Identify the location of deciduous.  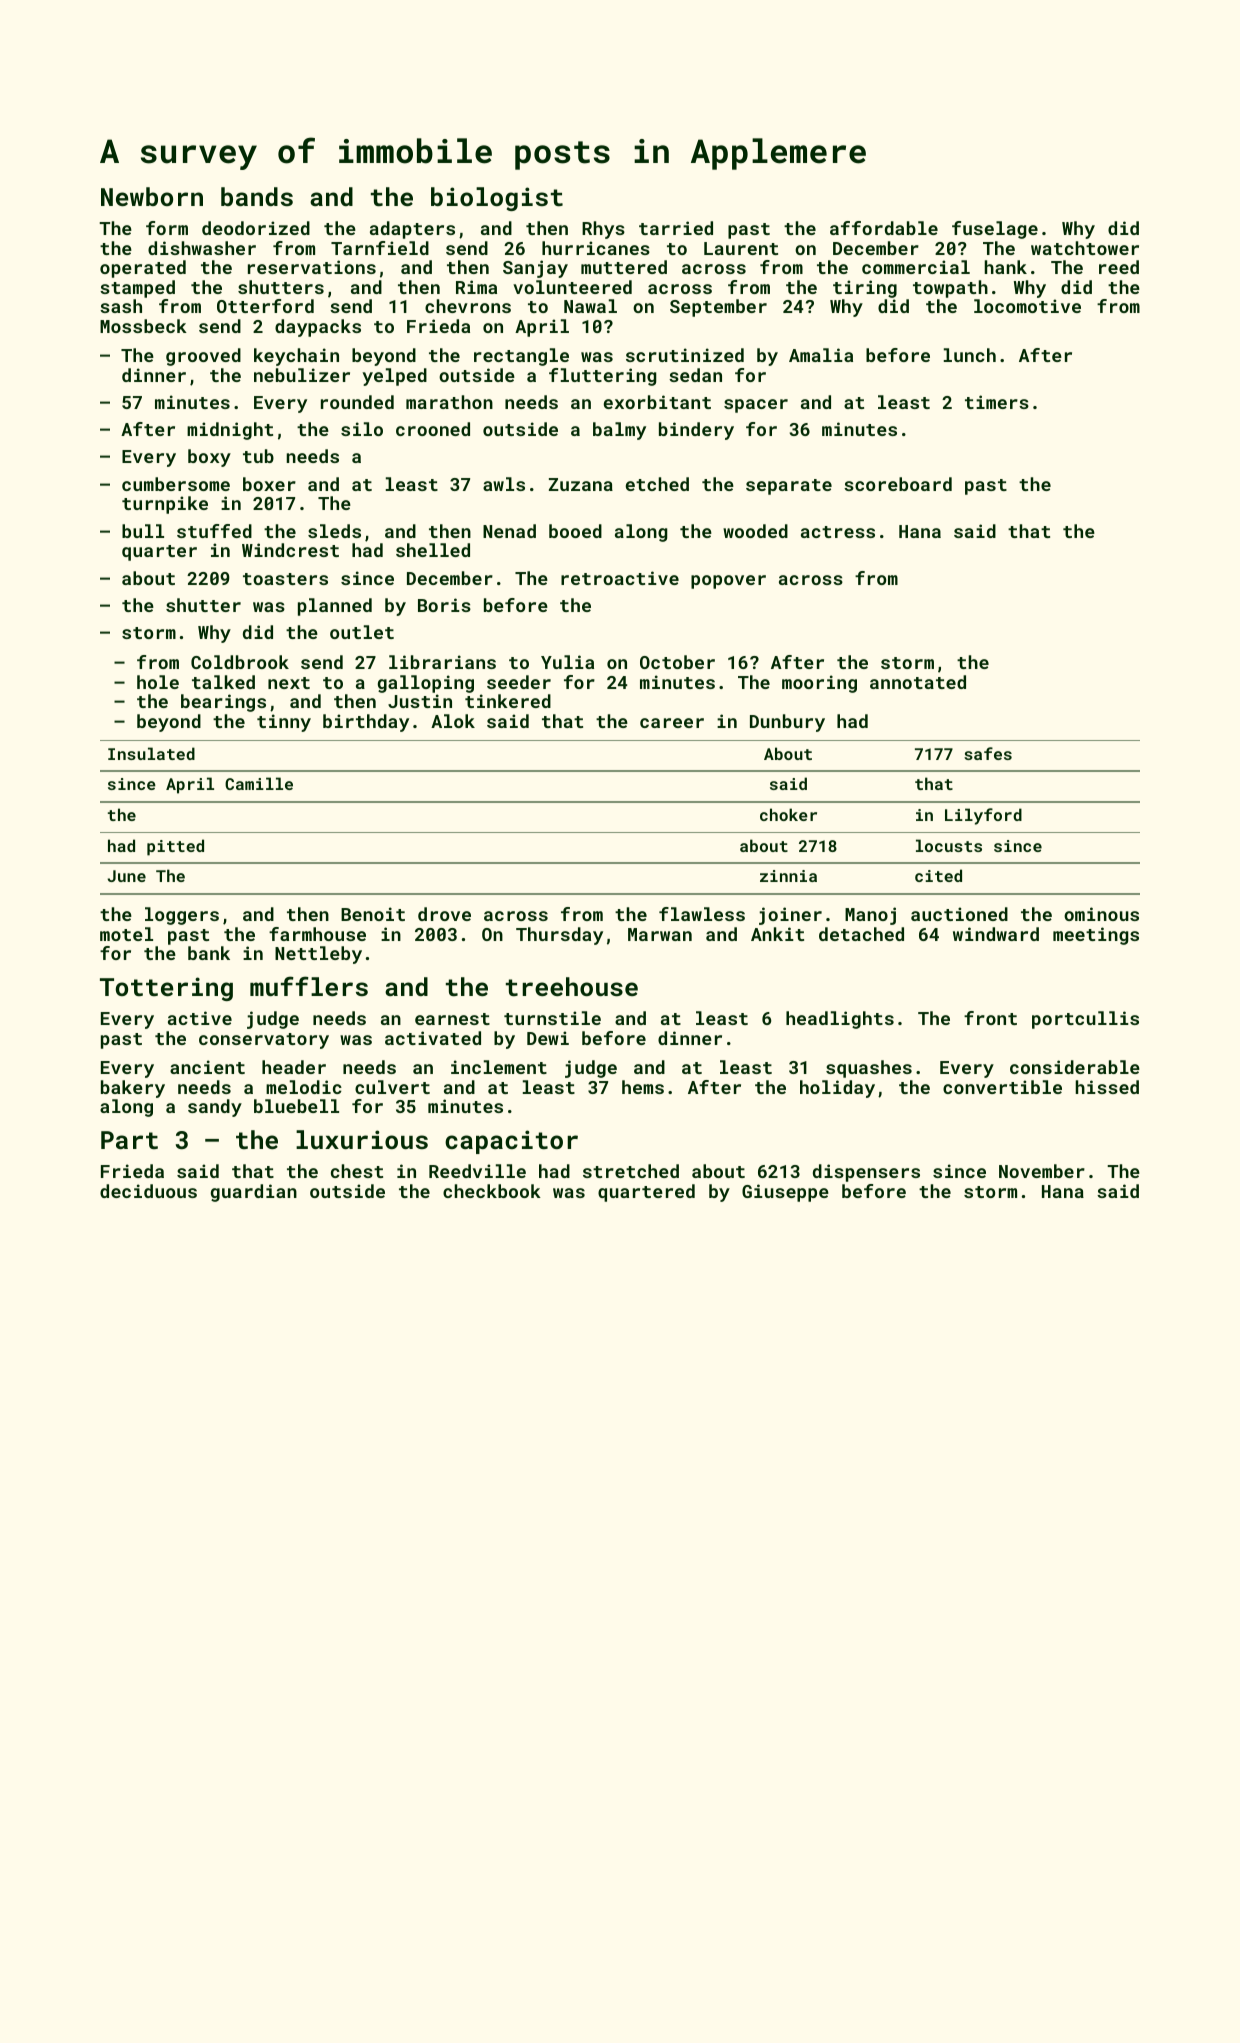
(148, 1191).
